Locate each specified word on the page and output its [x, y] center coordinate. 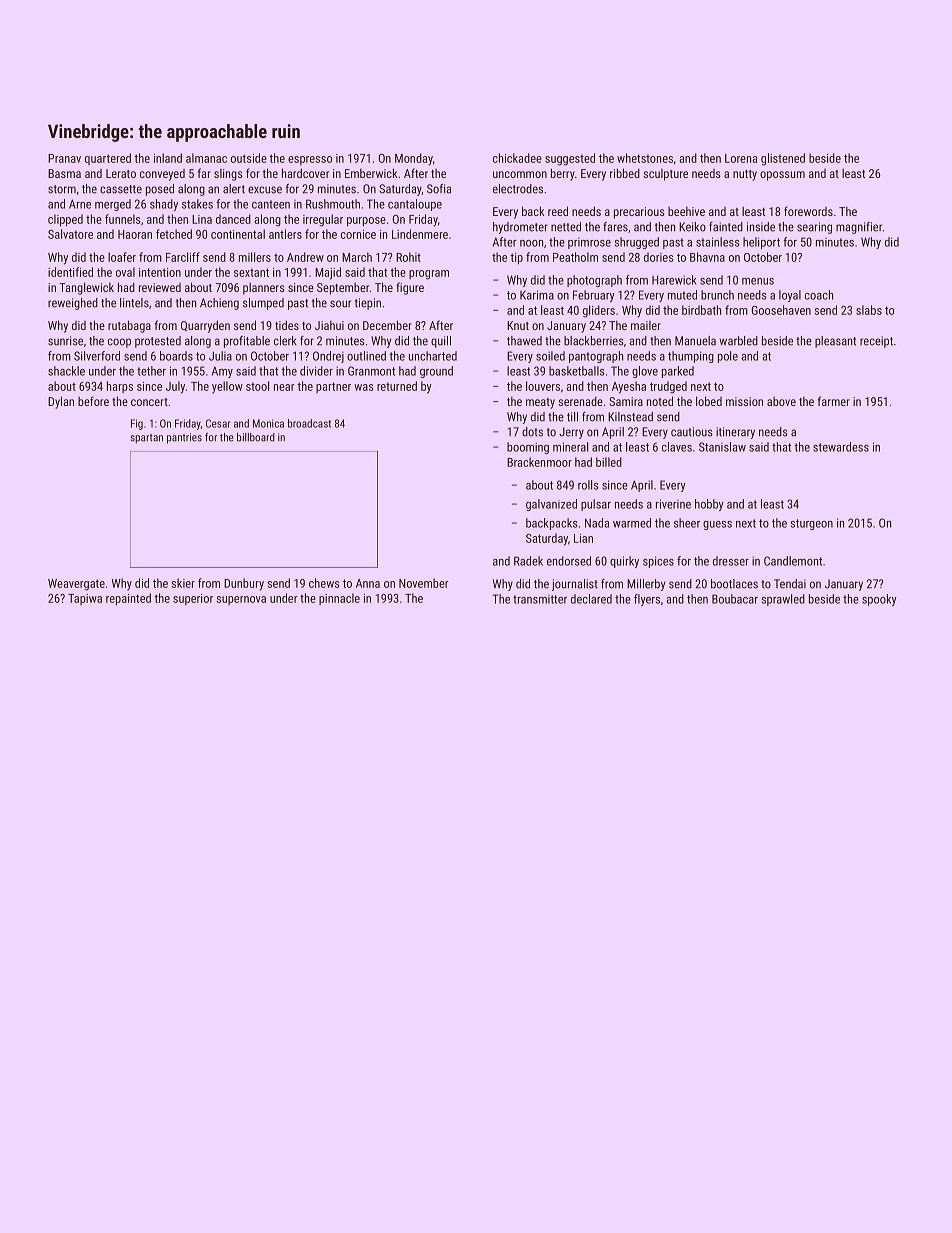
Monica [268, 423]
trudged [668, 387]
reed [558, 211]
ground [436, 372]
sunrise [65, 341]
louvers [543, 386]
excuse [265, 190]
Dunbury [244, 584]
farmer [834, 401]
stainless [718, 242]
